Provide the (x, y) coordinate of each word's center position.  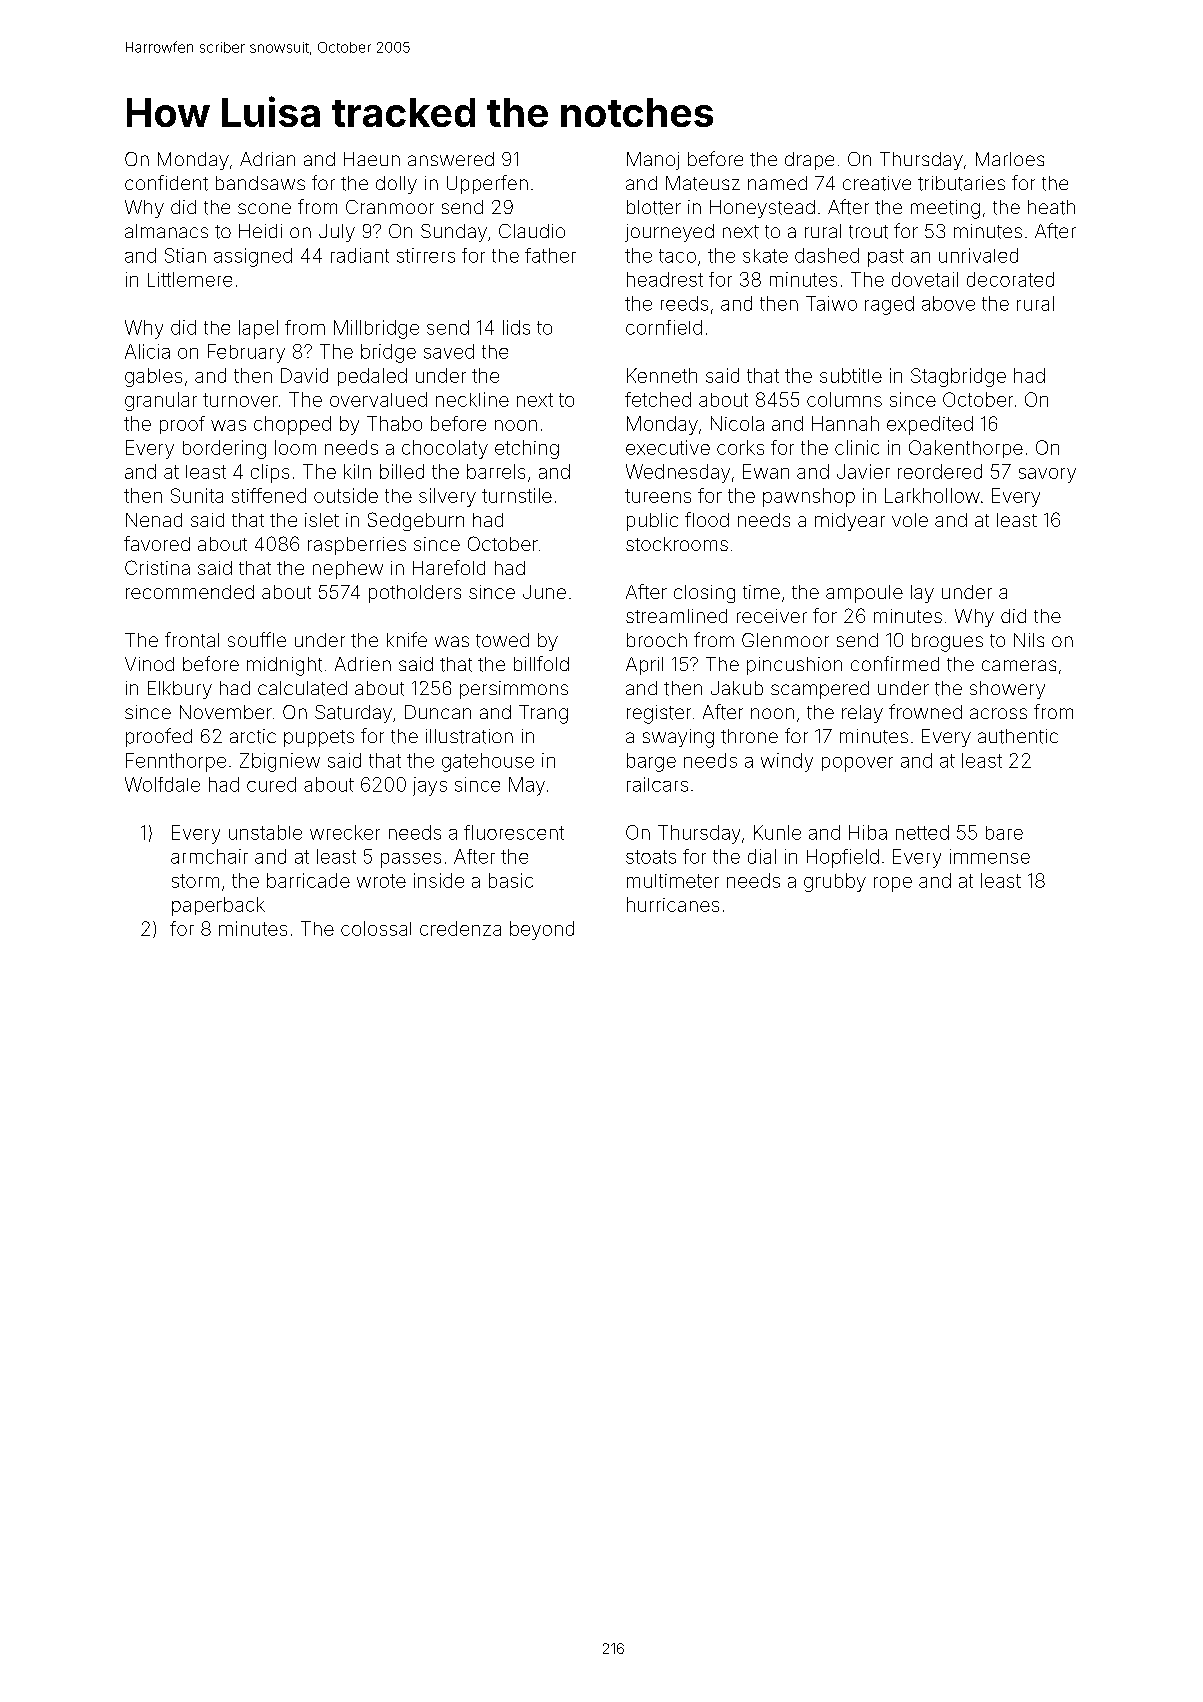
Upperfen (487, 184)
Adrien (363, 664)
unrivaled (978, 255)
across (998, 713)
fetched (658, 399)
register (659, 714)
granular (161, 401)
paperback (218, 906)
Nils (1029, 640)
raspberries (357, 546)
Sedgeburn (416, 521)
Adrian (267, 159)
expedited (930, 425)
